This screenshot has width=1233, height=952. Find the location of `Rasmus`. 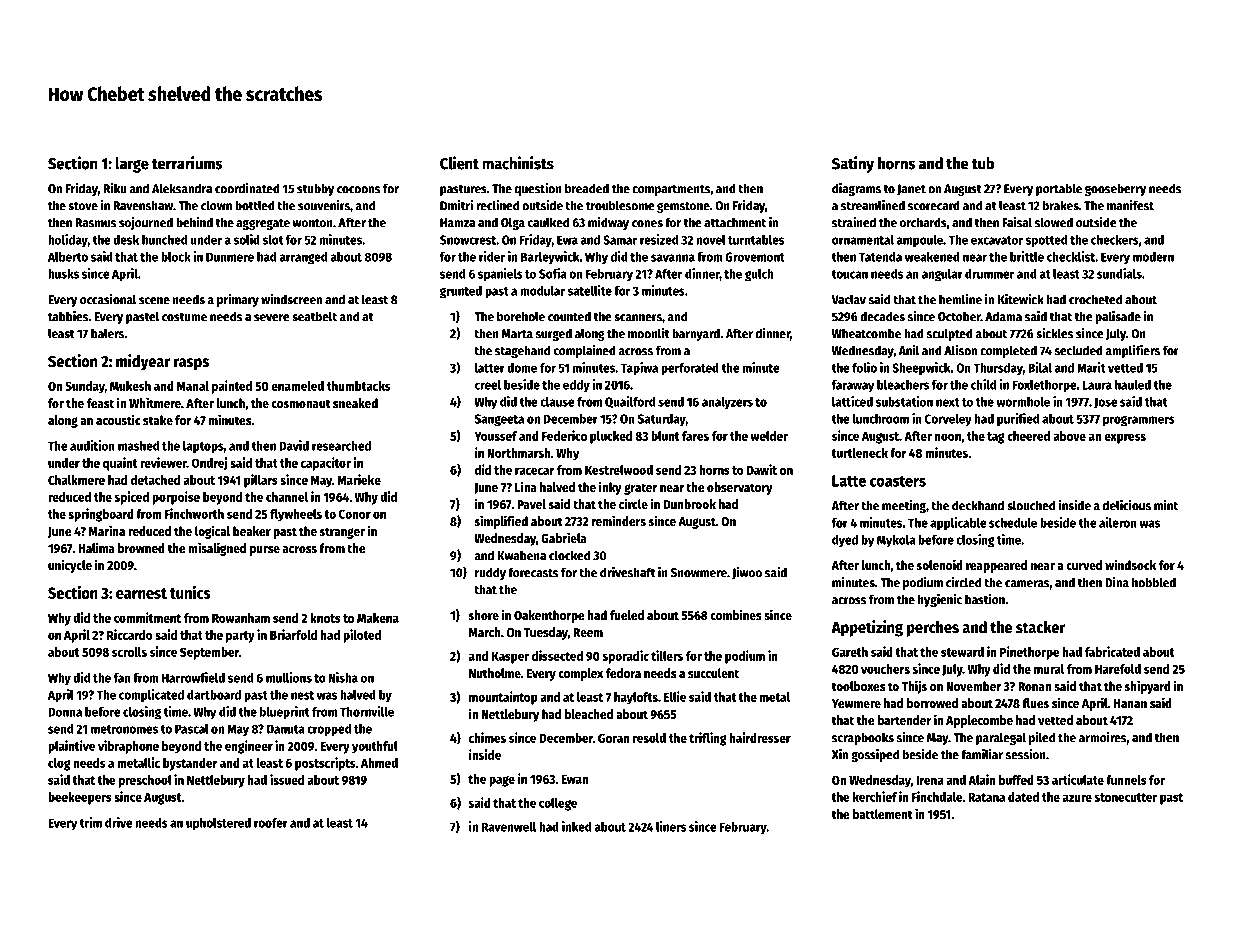

Rasmus is located at coordinates (95, 223).
